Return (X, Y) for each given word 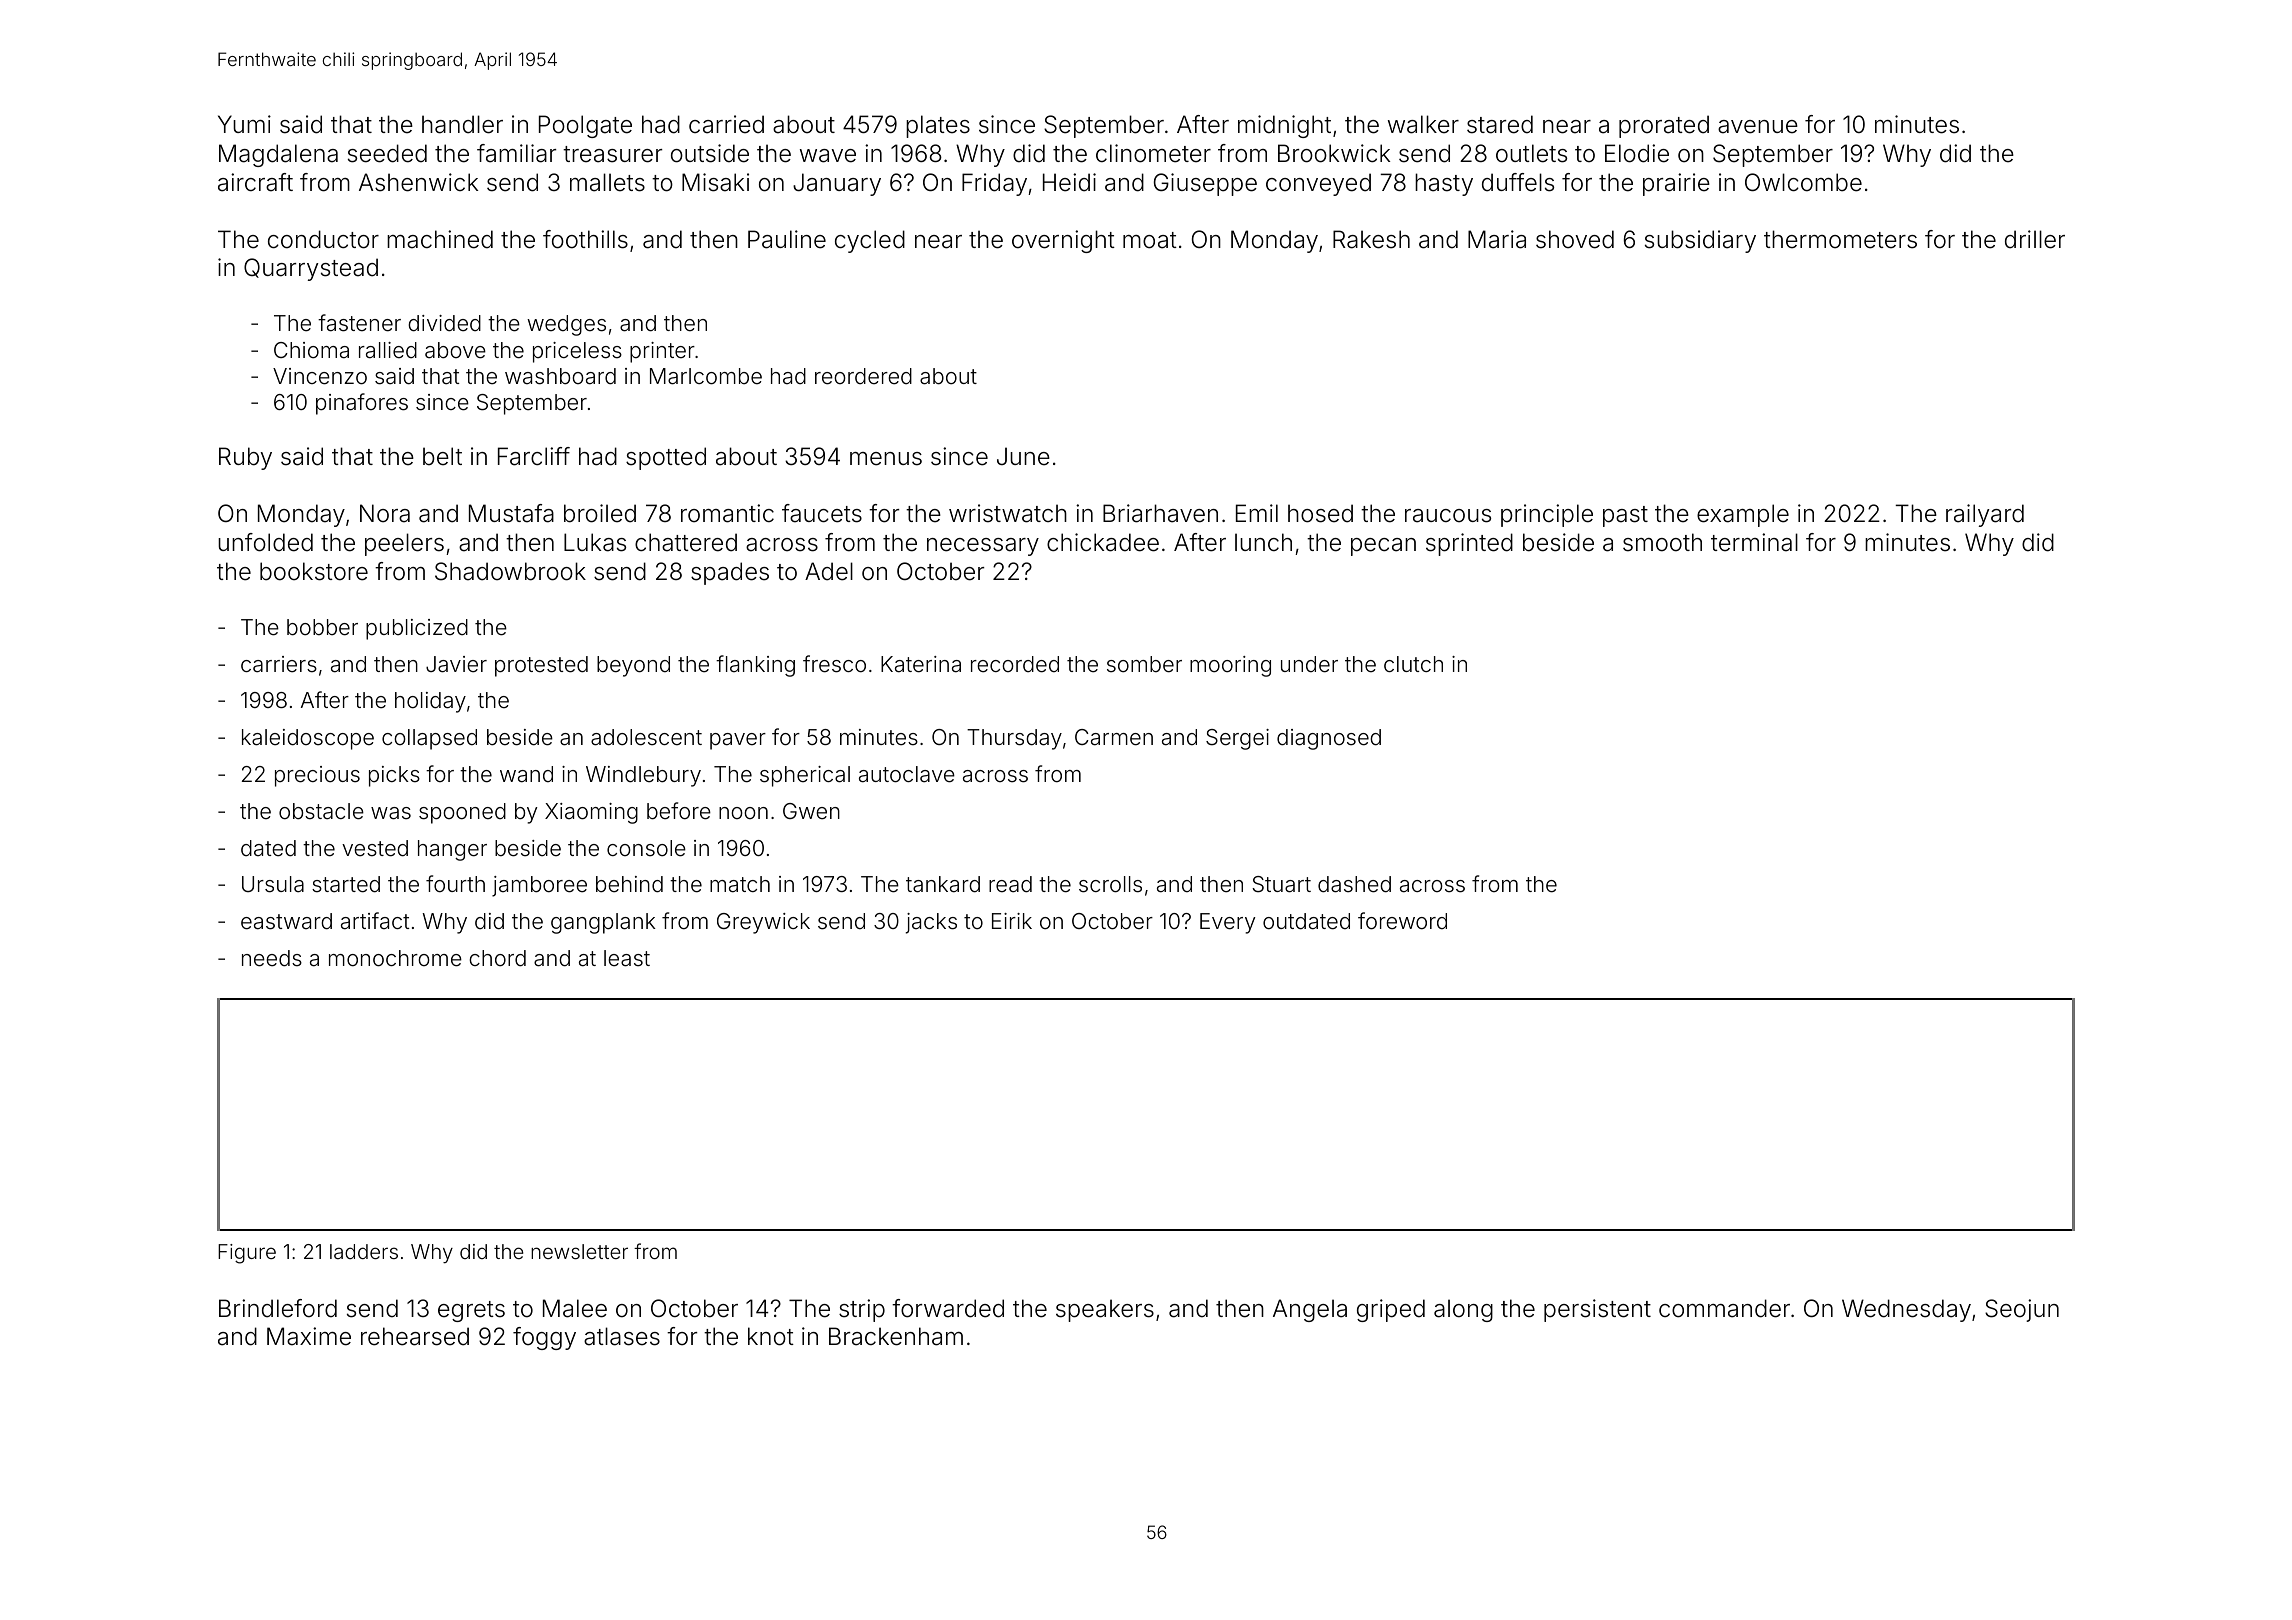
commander (1724, 1308)
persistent (1597, 1310)
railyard (1985, 515)
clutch (1413, 664)
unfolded (265, 542)
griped (1391, 1310)
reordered (863, 376)
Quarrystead (311, 269)
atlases (622, 1336)
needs (272, 958)
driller (2035, 239)
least (627, 958)
